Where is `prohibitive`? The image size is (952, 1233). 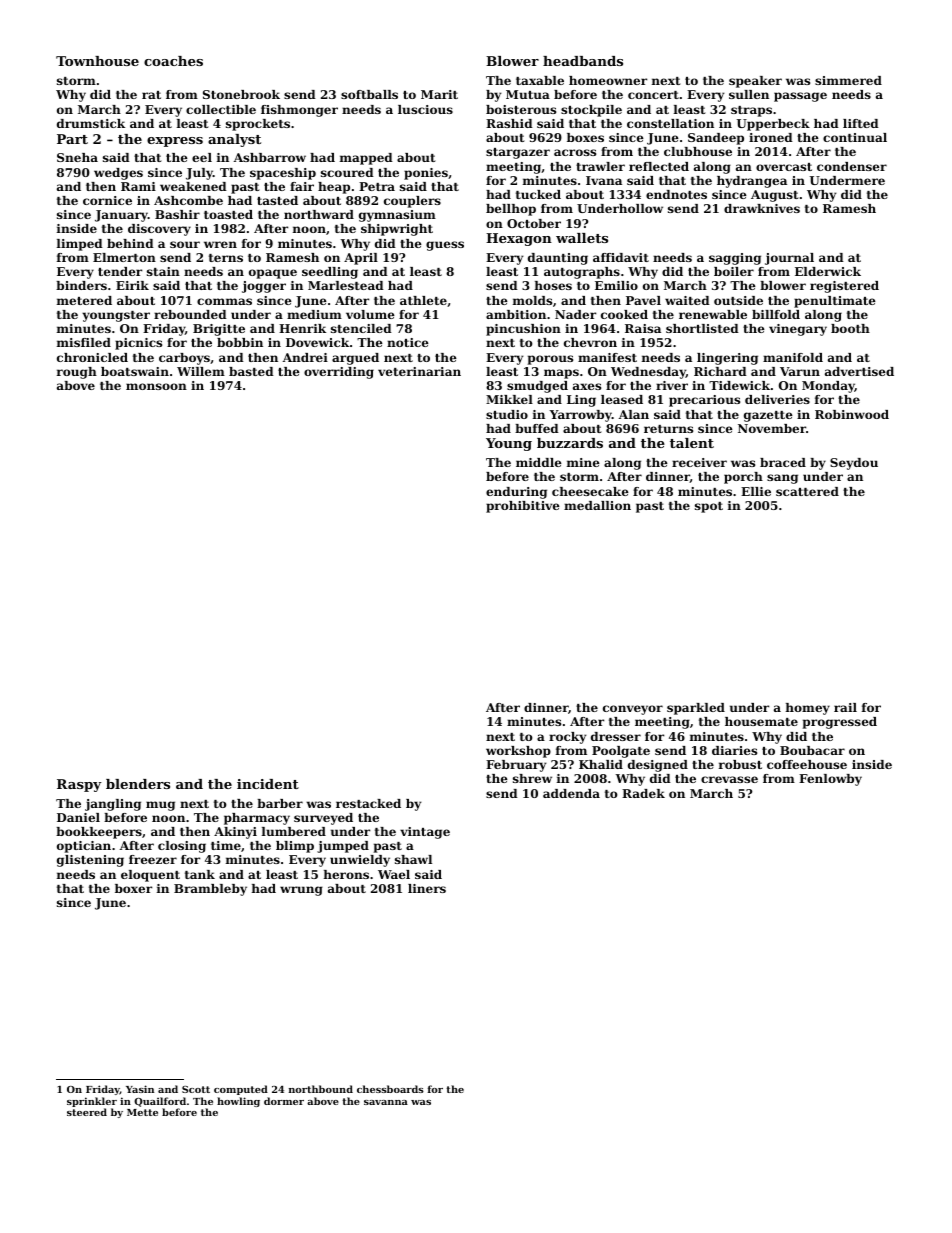
prohibitive is located at coordinates (523, 507).
